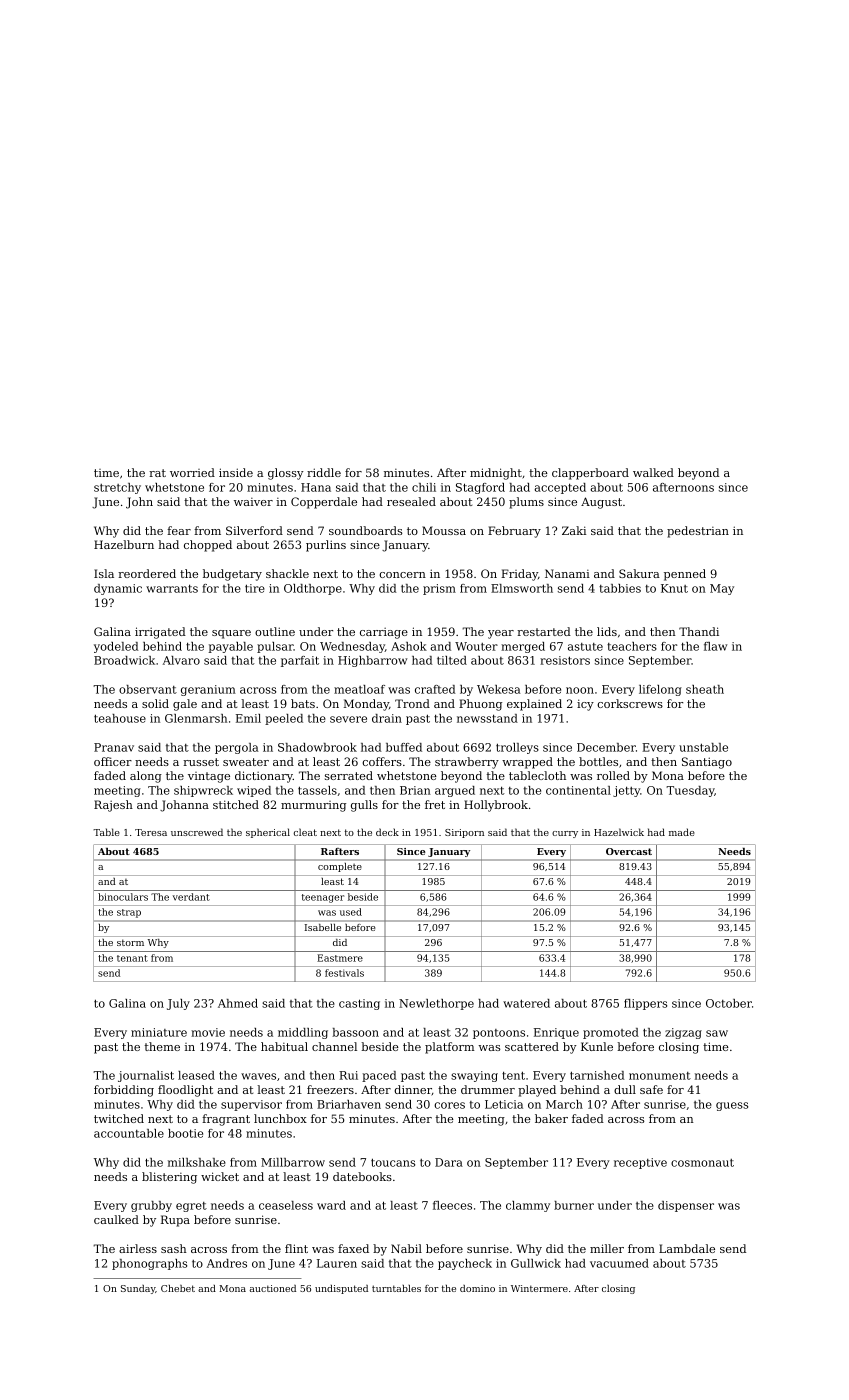 Image resolution: width=849 pixels, height=1400 pixels. What do you see at coordinates (349, 775) in the screenshot?
I see `serrated` at bounding box center [349, 775].
